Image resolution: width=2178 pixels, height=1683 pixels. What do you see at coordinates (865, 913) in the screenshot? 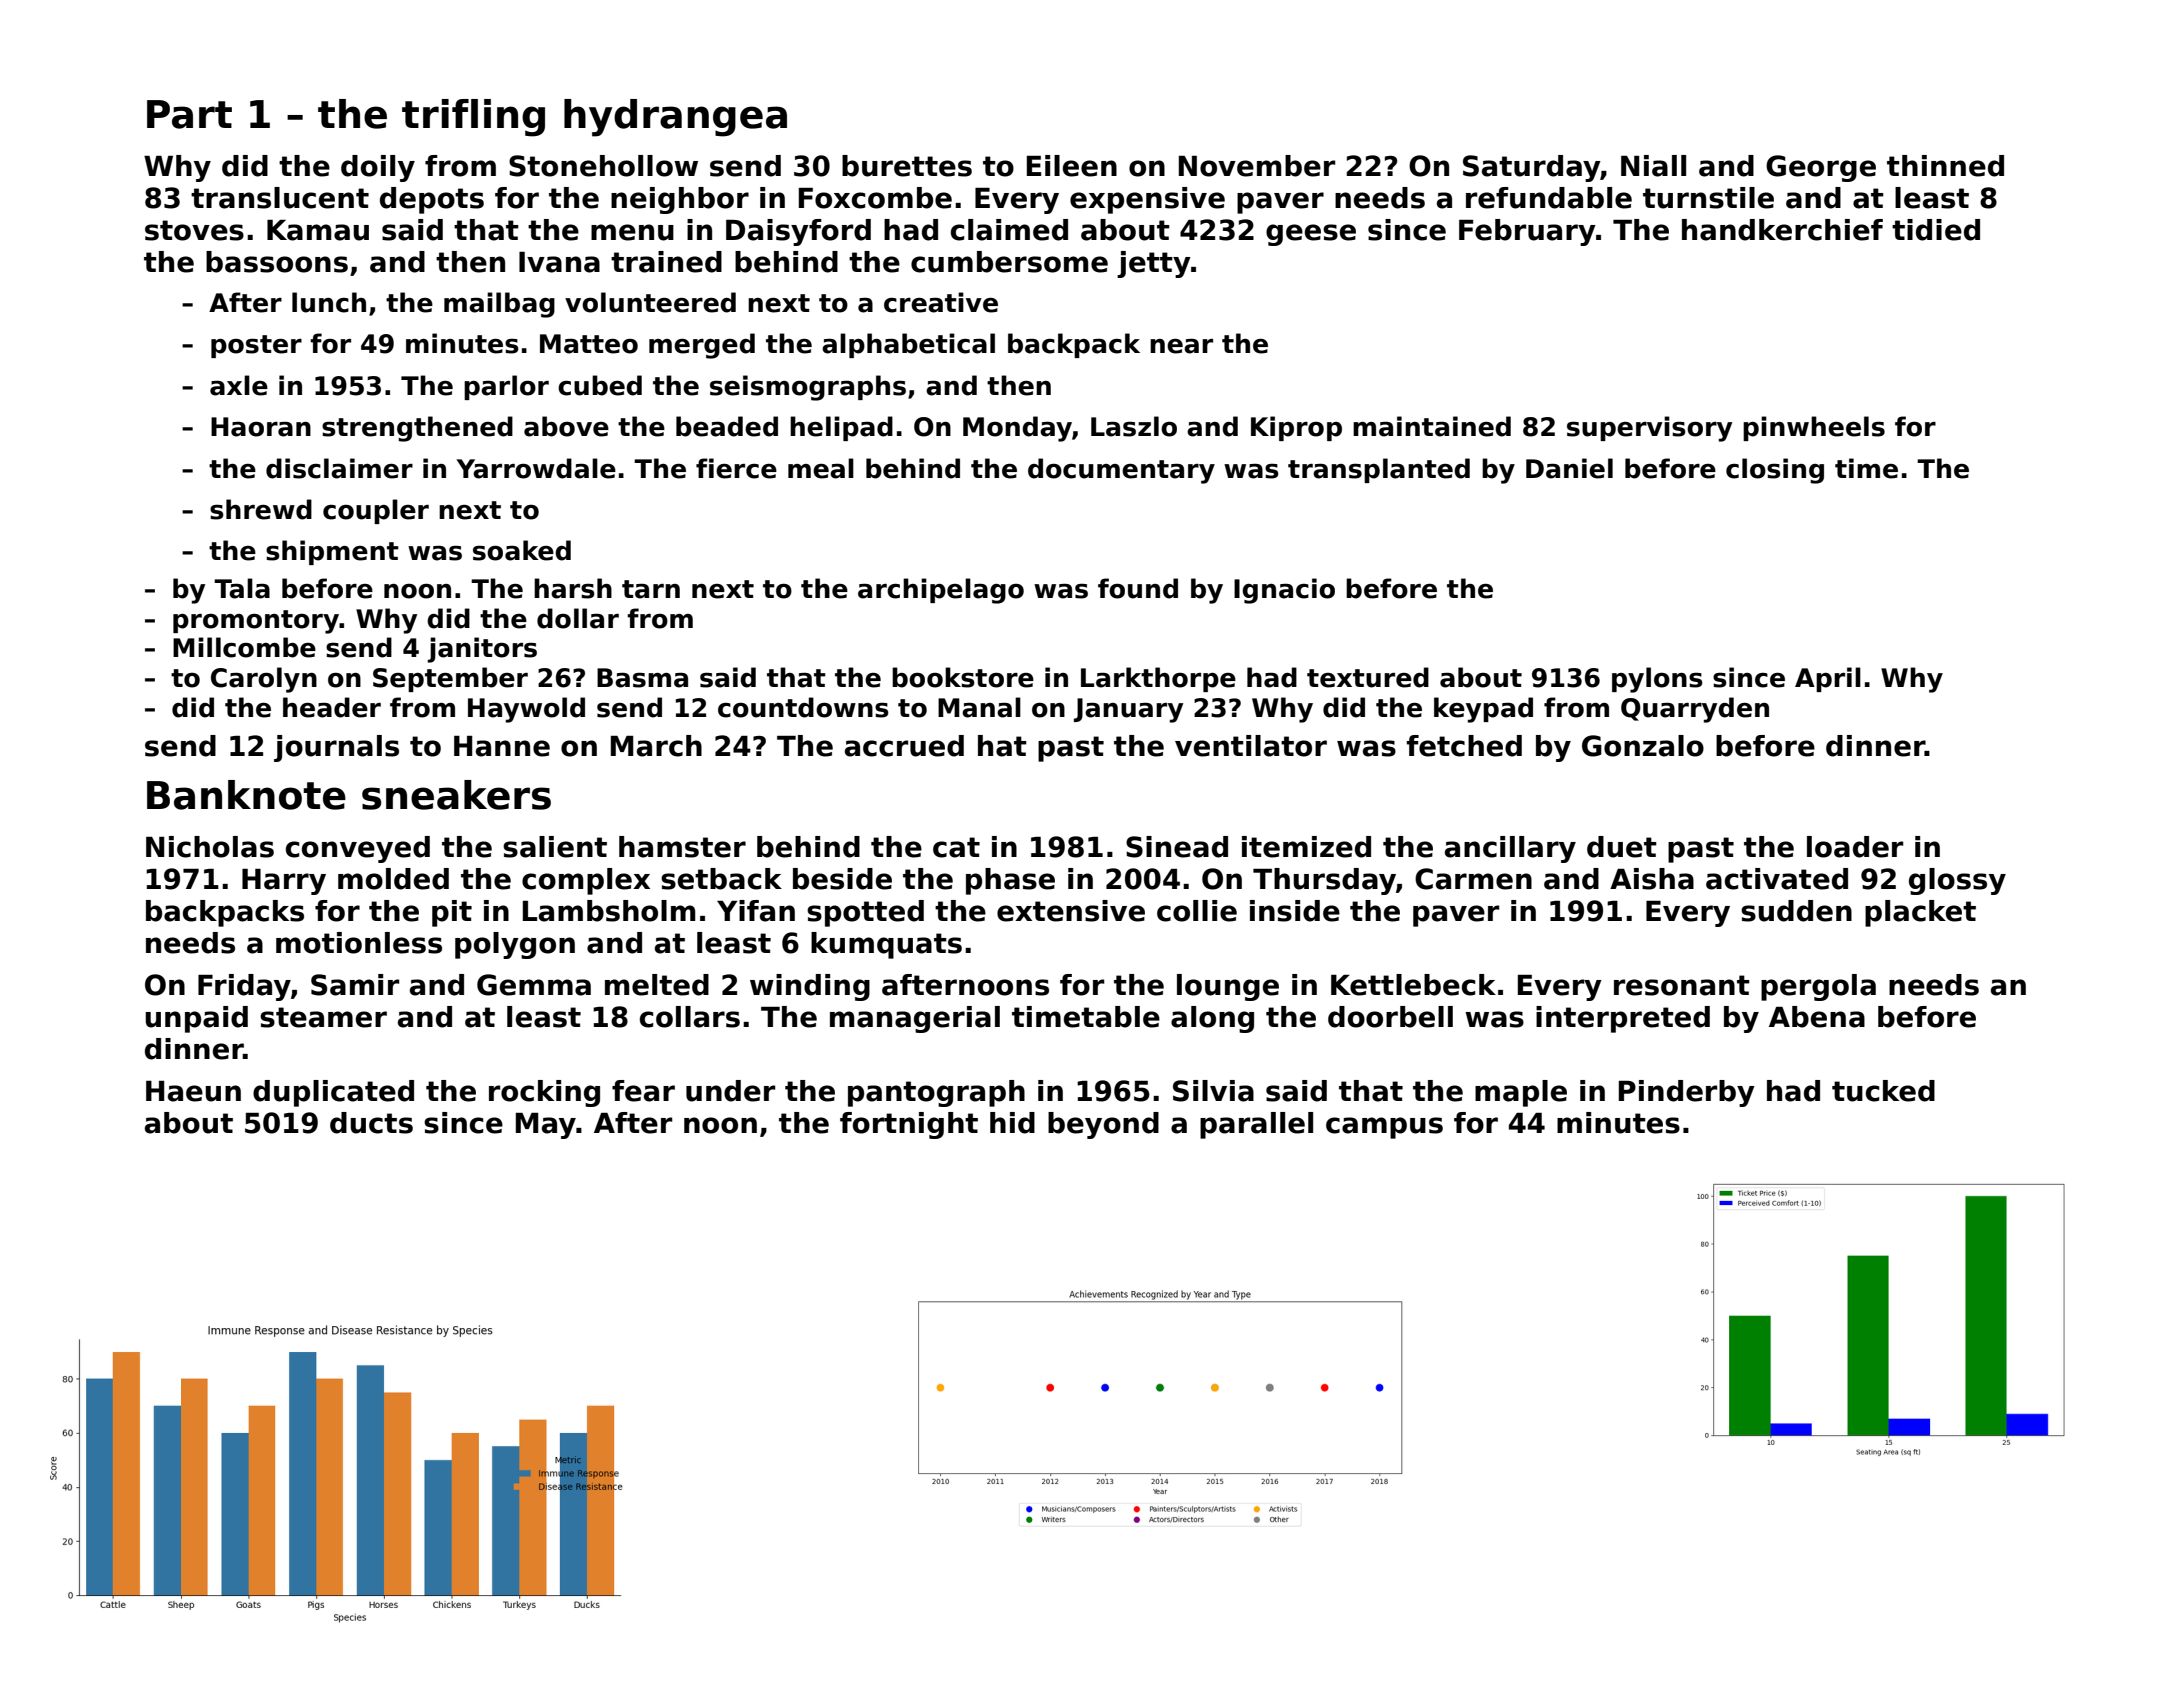
I see `spotted` at bounding box center [865, 913].
